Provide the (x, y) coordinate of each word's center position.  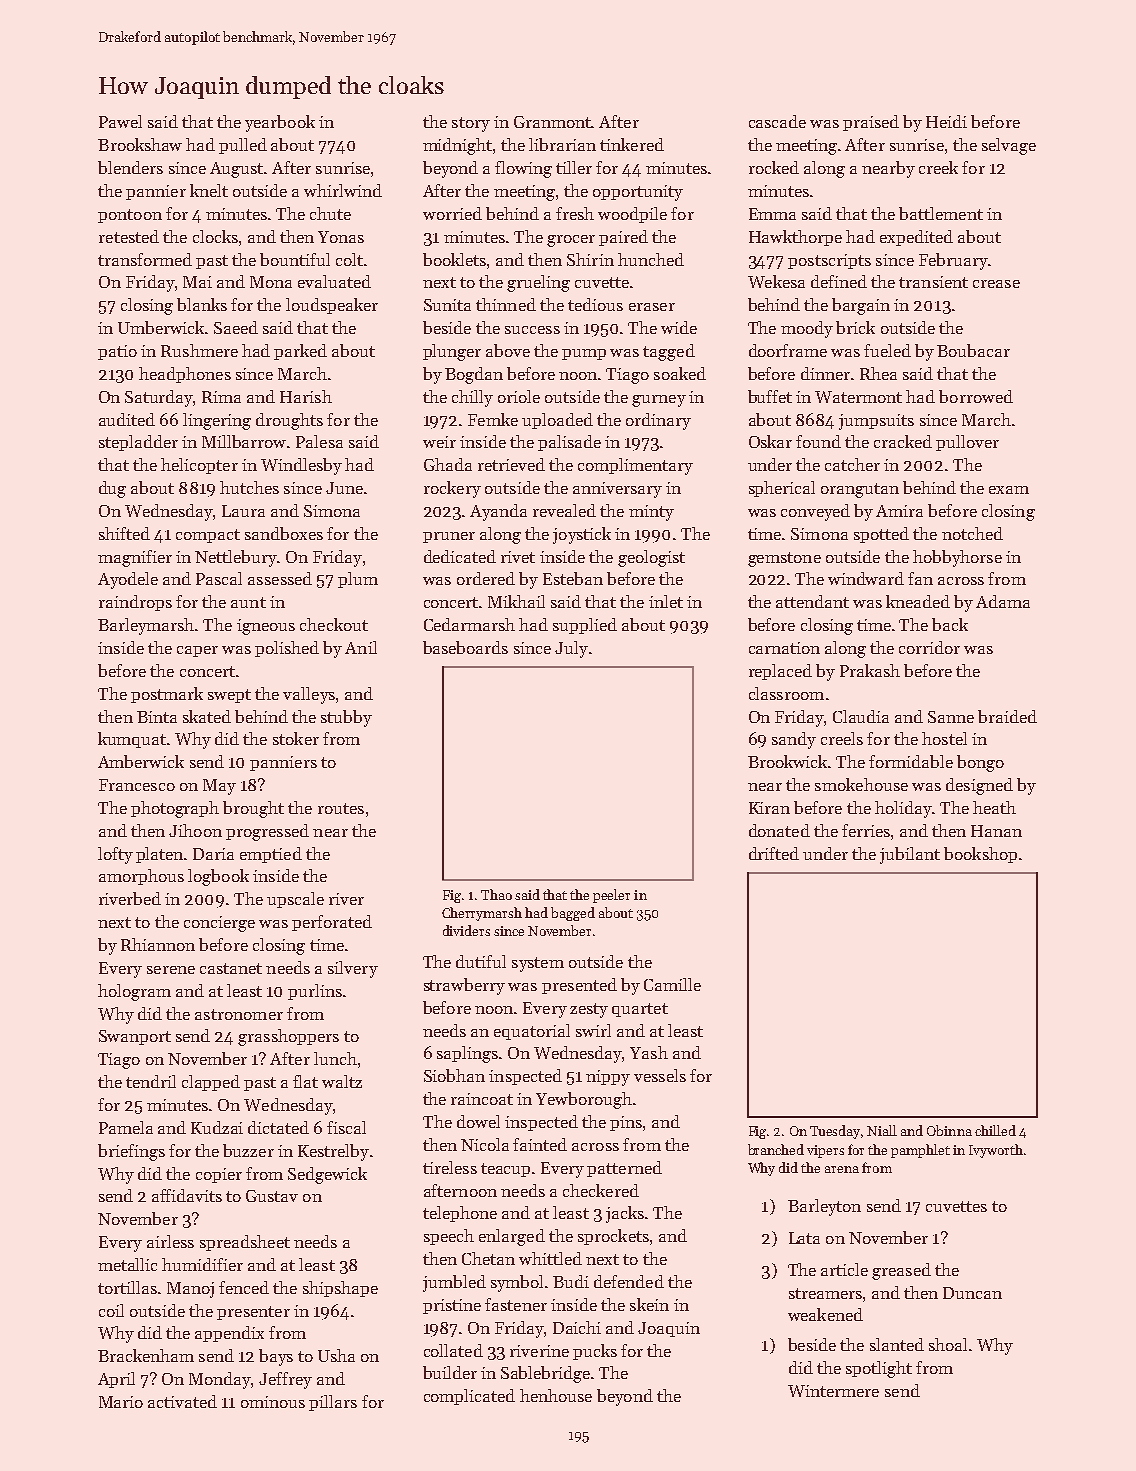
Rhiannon (158, 944)
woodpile (632, 215)
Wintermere (833, 1391)
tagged (669, 352)
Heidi (946, 121)
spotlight (879, 1369)
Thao (496, 894)
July (571, 649)
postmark (167, 695)
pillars (333, 1403)
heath (994, 807)
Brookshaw (140, 144)
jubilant (910, 855)
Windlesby (301, 466)
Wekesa (776, 281)
